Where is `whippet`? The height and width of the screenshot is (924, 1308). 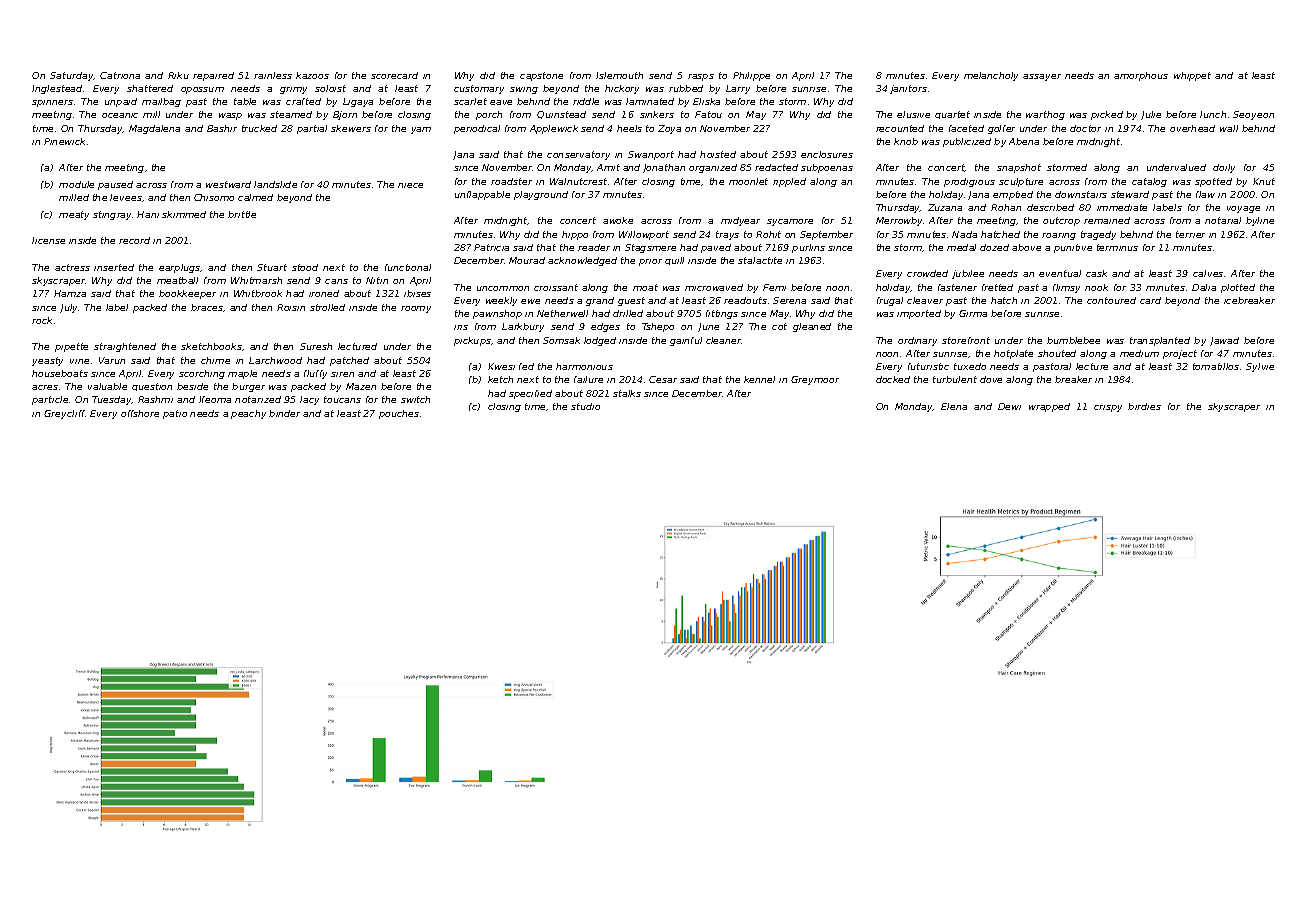 whippet is located at coordinates (1192, 76).
